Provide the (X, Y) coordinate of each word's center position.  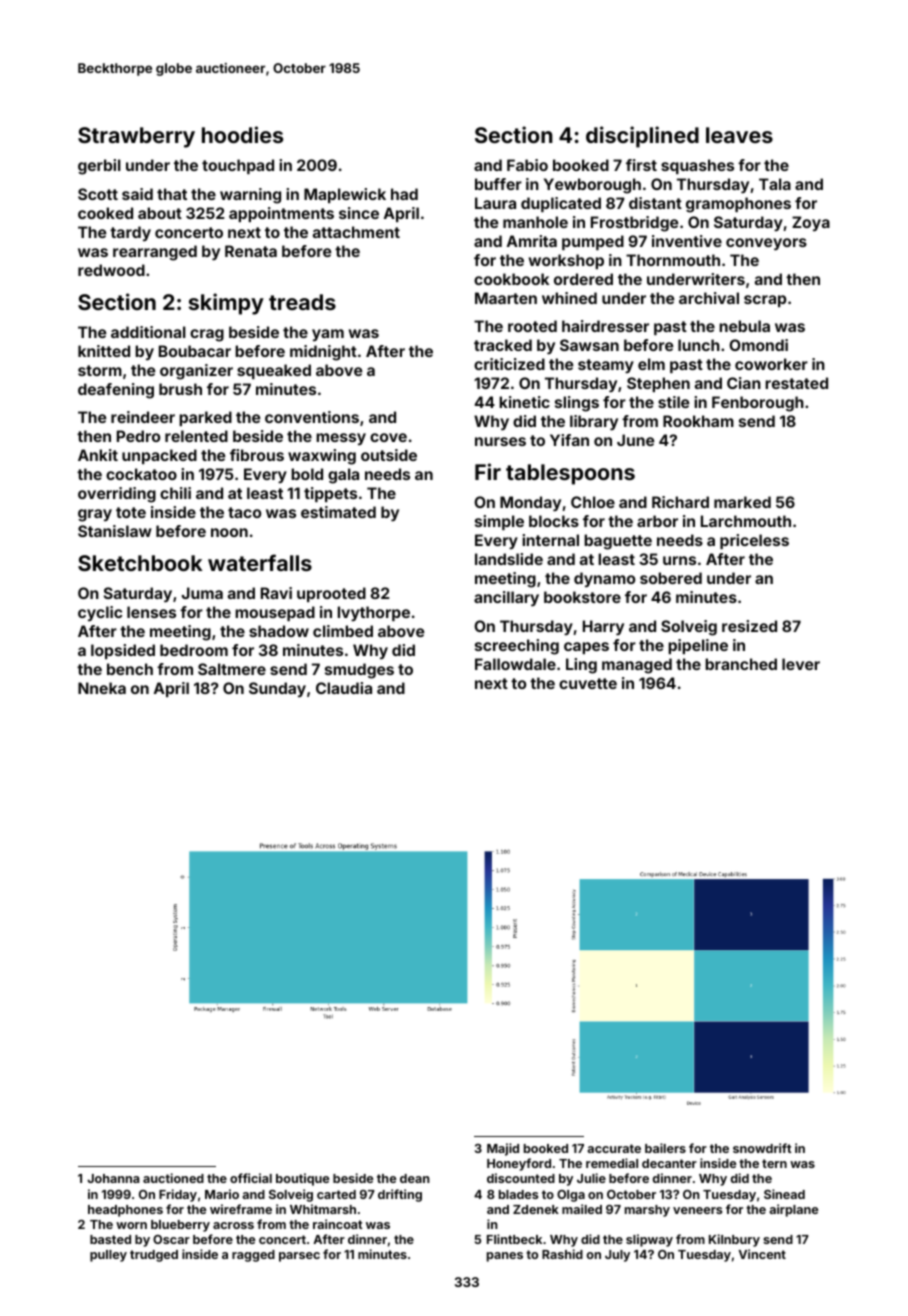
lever (801, 664)
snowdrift (762, 1148)
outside (389, 455)
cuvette (588, 683)
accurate (614, 1148)
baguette (618, 542)
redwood (111, 270)
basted (110, 1239)
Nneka (102, 688)
